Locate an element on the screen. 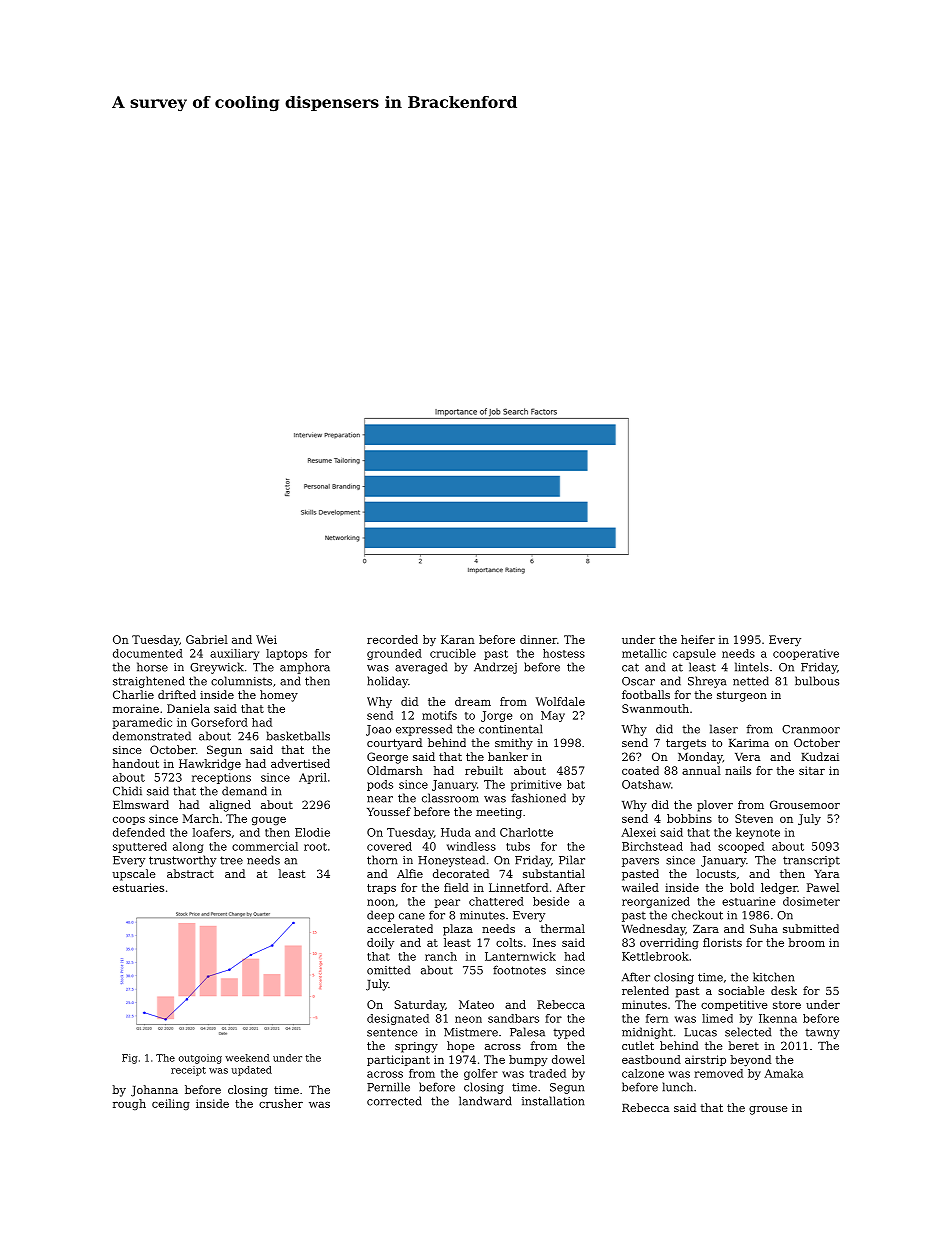  upscale is located at coordinates (134, 875).
